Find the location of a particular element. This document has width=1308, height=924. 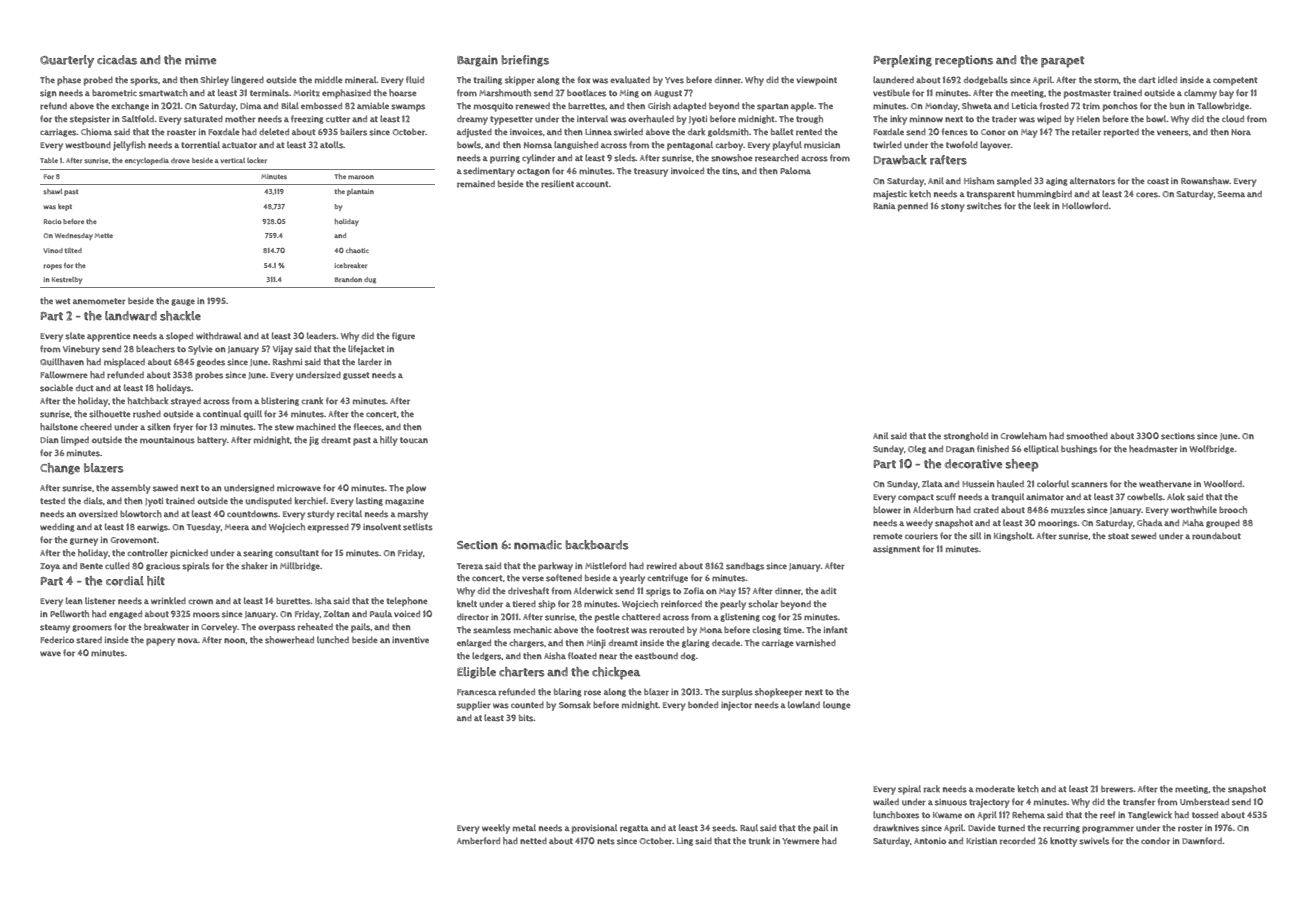

sporks is located at coordinates (144, 81).
